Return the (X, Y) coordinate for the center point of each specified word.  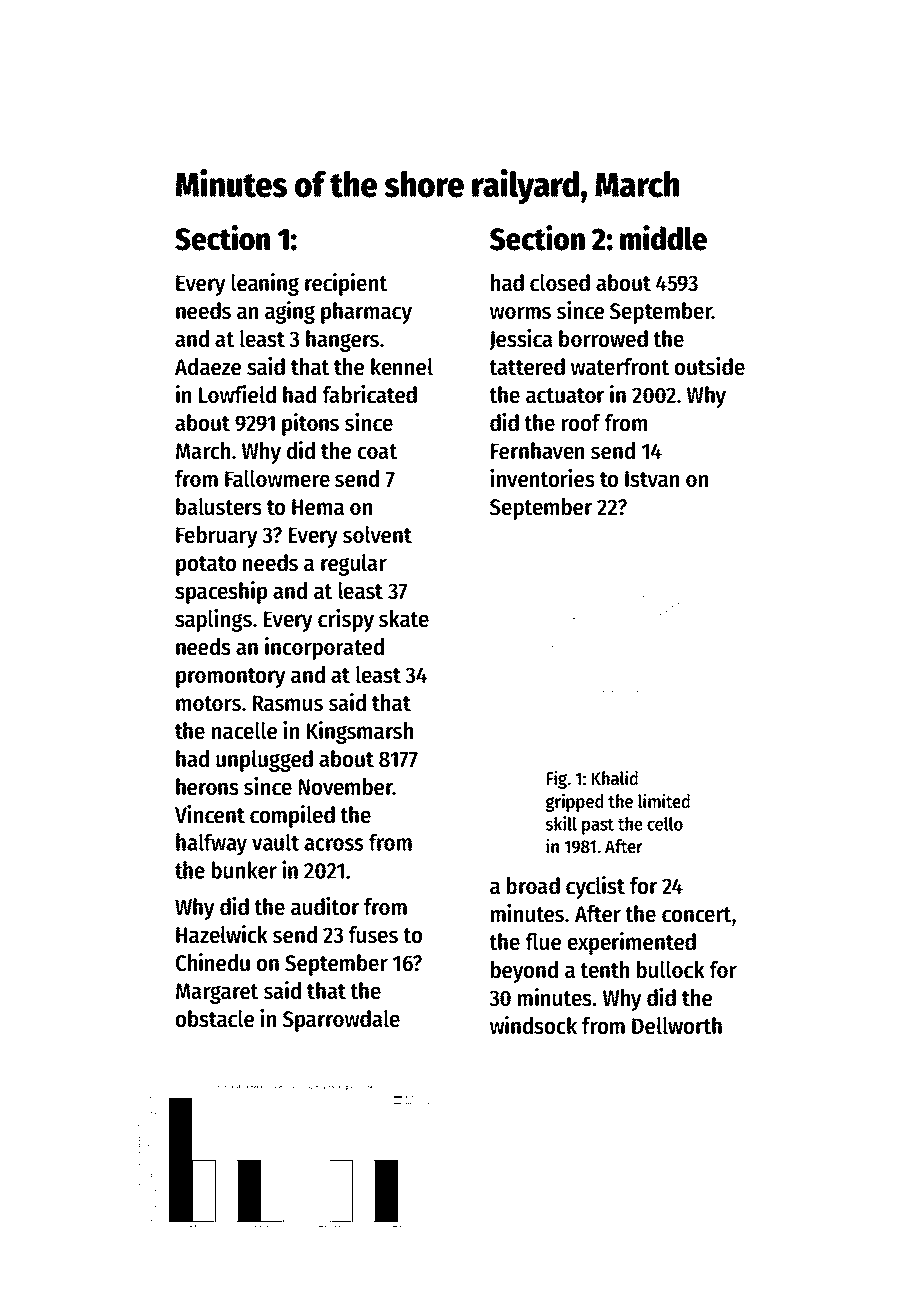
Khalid (615, 778)
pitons (310, 424)
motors (208, 704)
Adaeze (208, 367)
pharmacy (366, 313)
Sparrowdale (341, 1021)
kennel (402, 367)
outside (710, 366)
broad (533, 886)
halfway (211, 844)
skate (404, 619)
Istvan (652, 479)
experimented (632, 943)
